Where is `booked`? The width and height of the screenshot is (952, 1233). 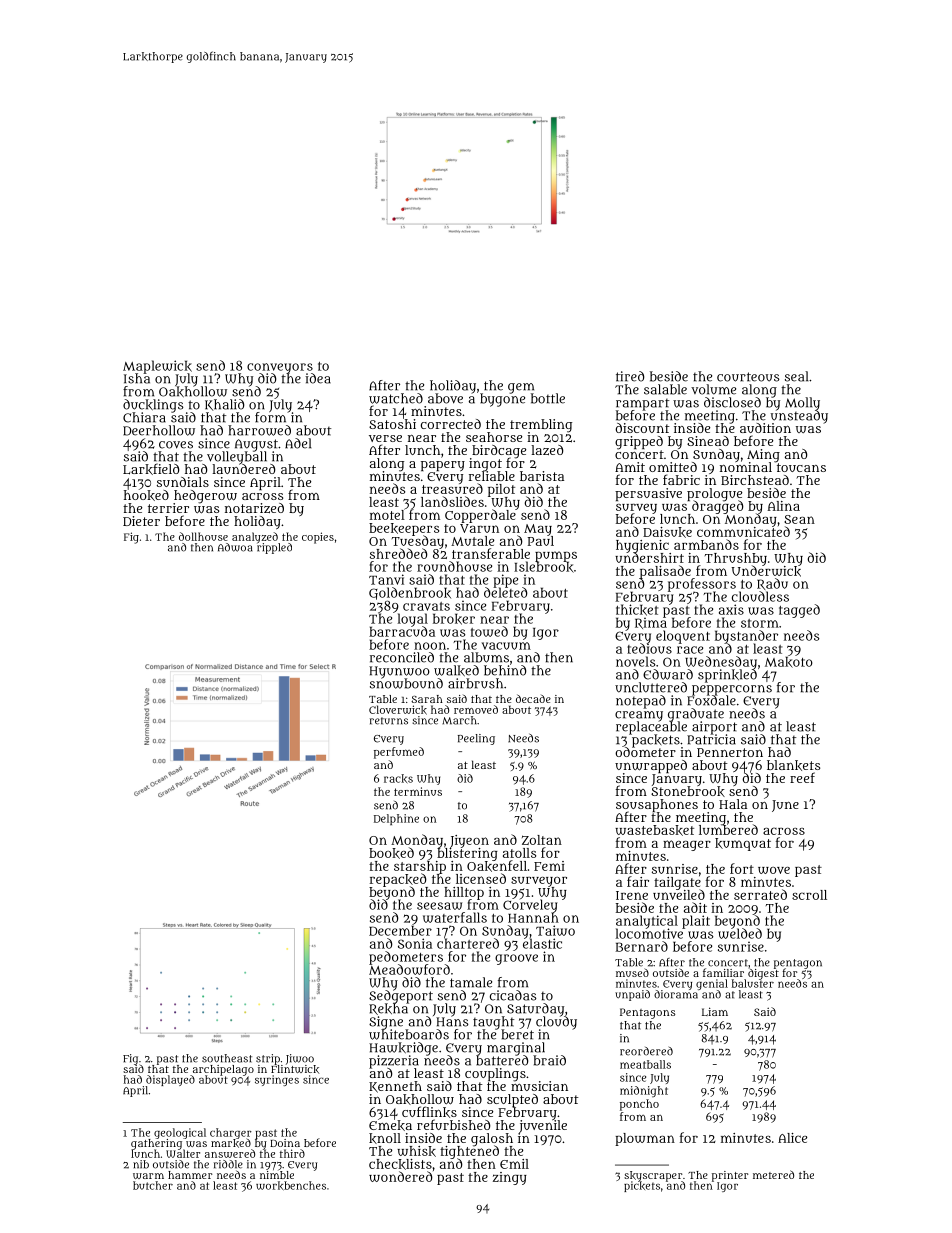 booked is located at coordinates (391, 853).
